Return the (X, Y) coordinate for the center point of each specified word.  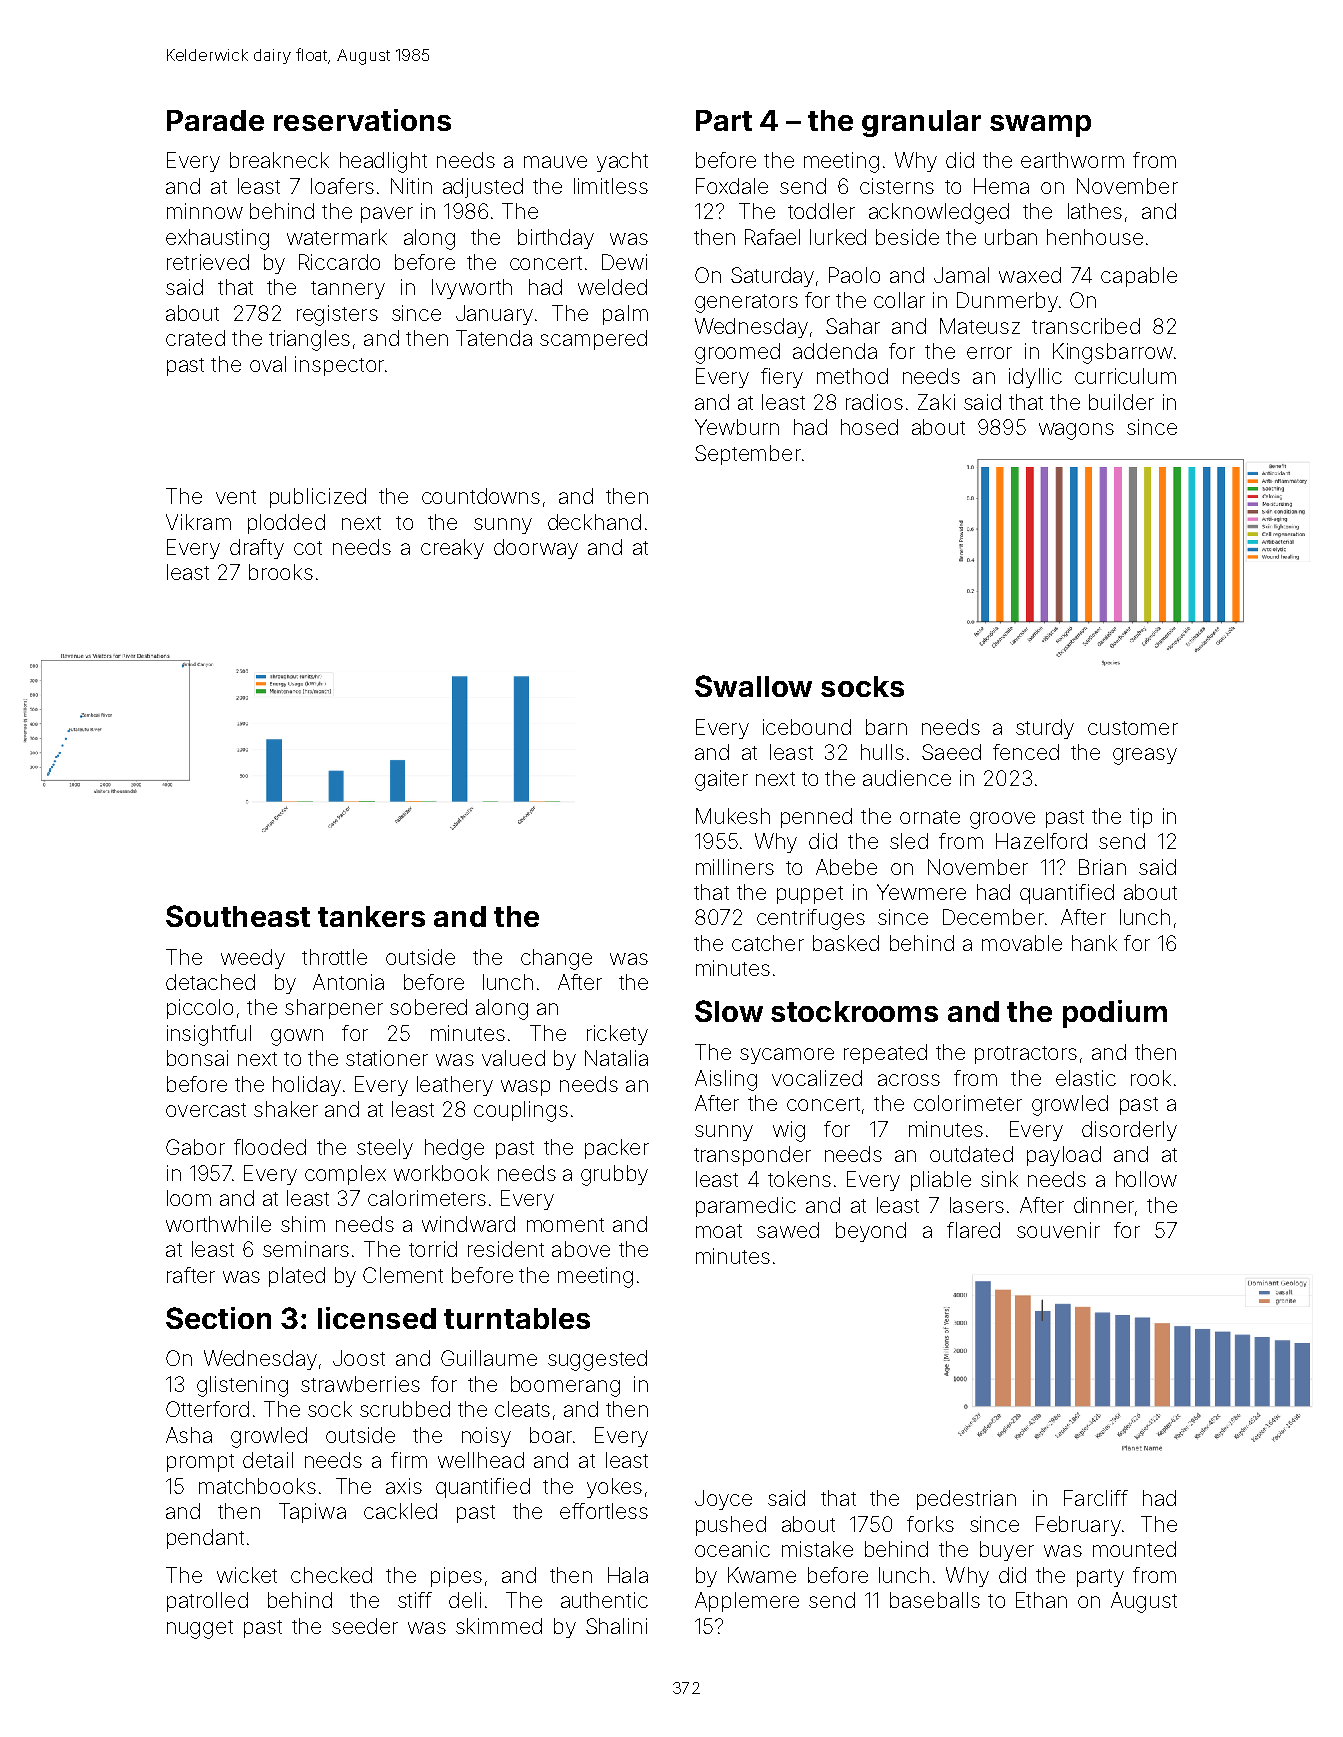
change (556, 959)
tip (1141, 818)
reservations (362, 120)
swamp (1040, 126)
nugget (200, 1629)
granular (921, 123)
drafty (257, 549)
